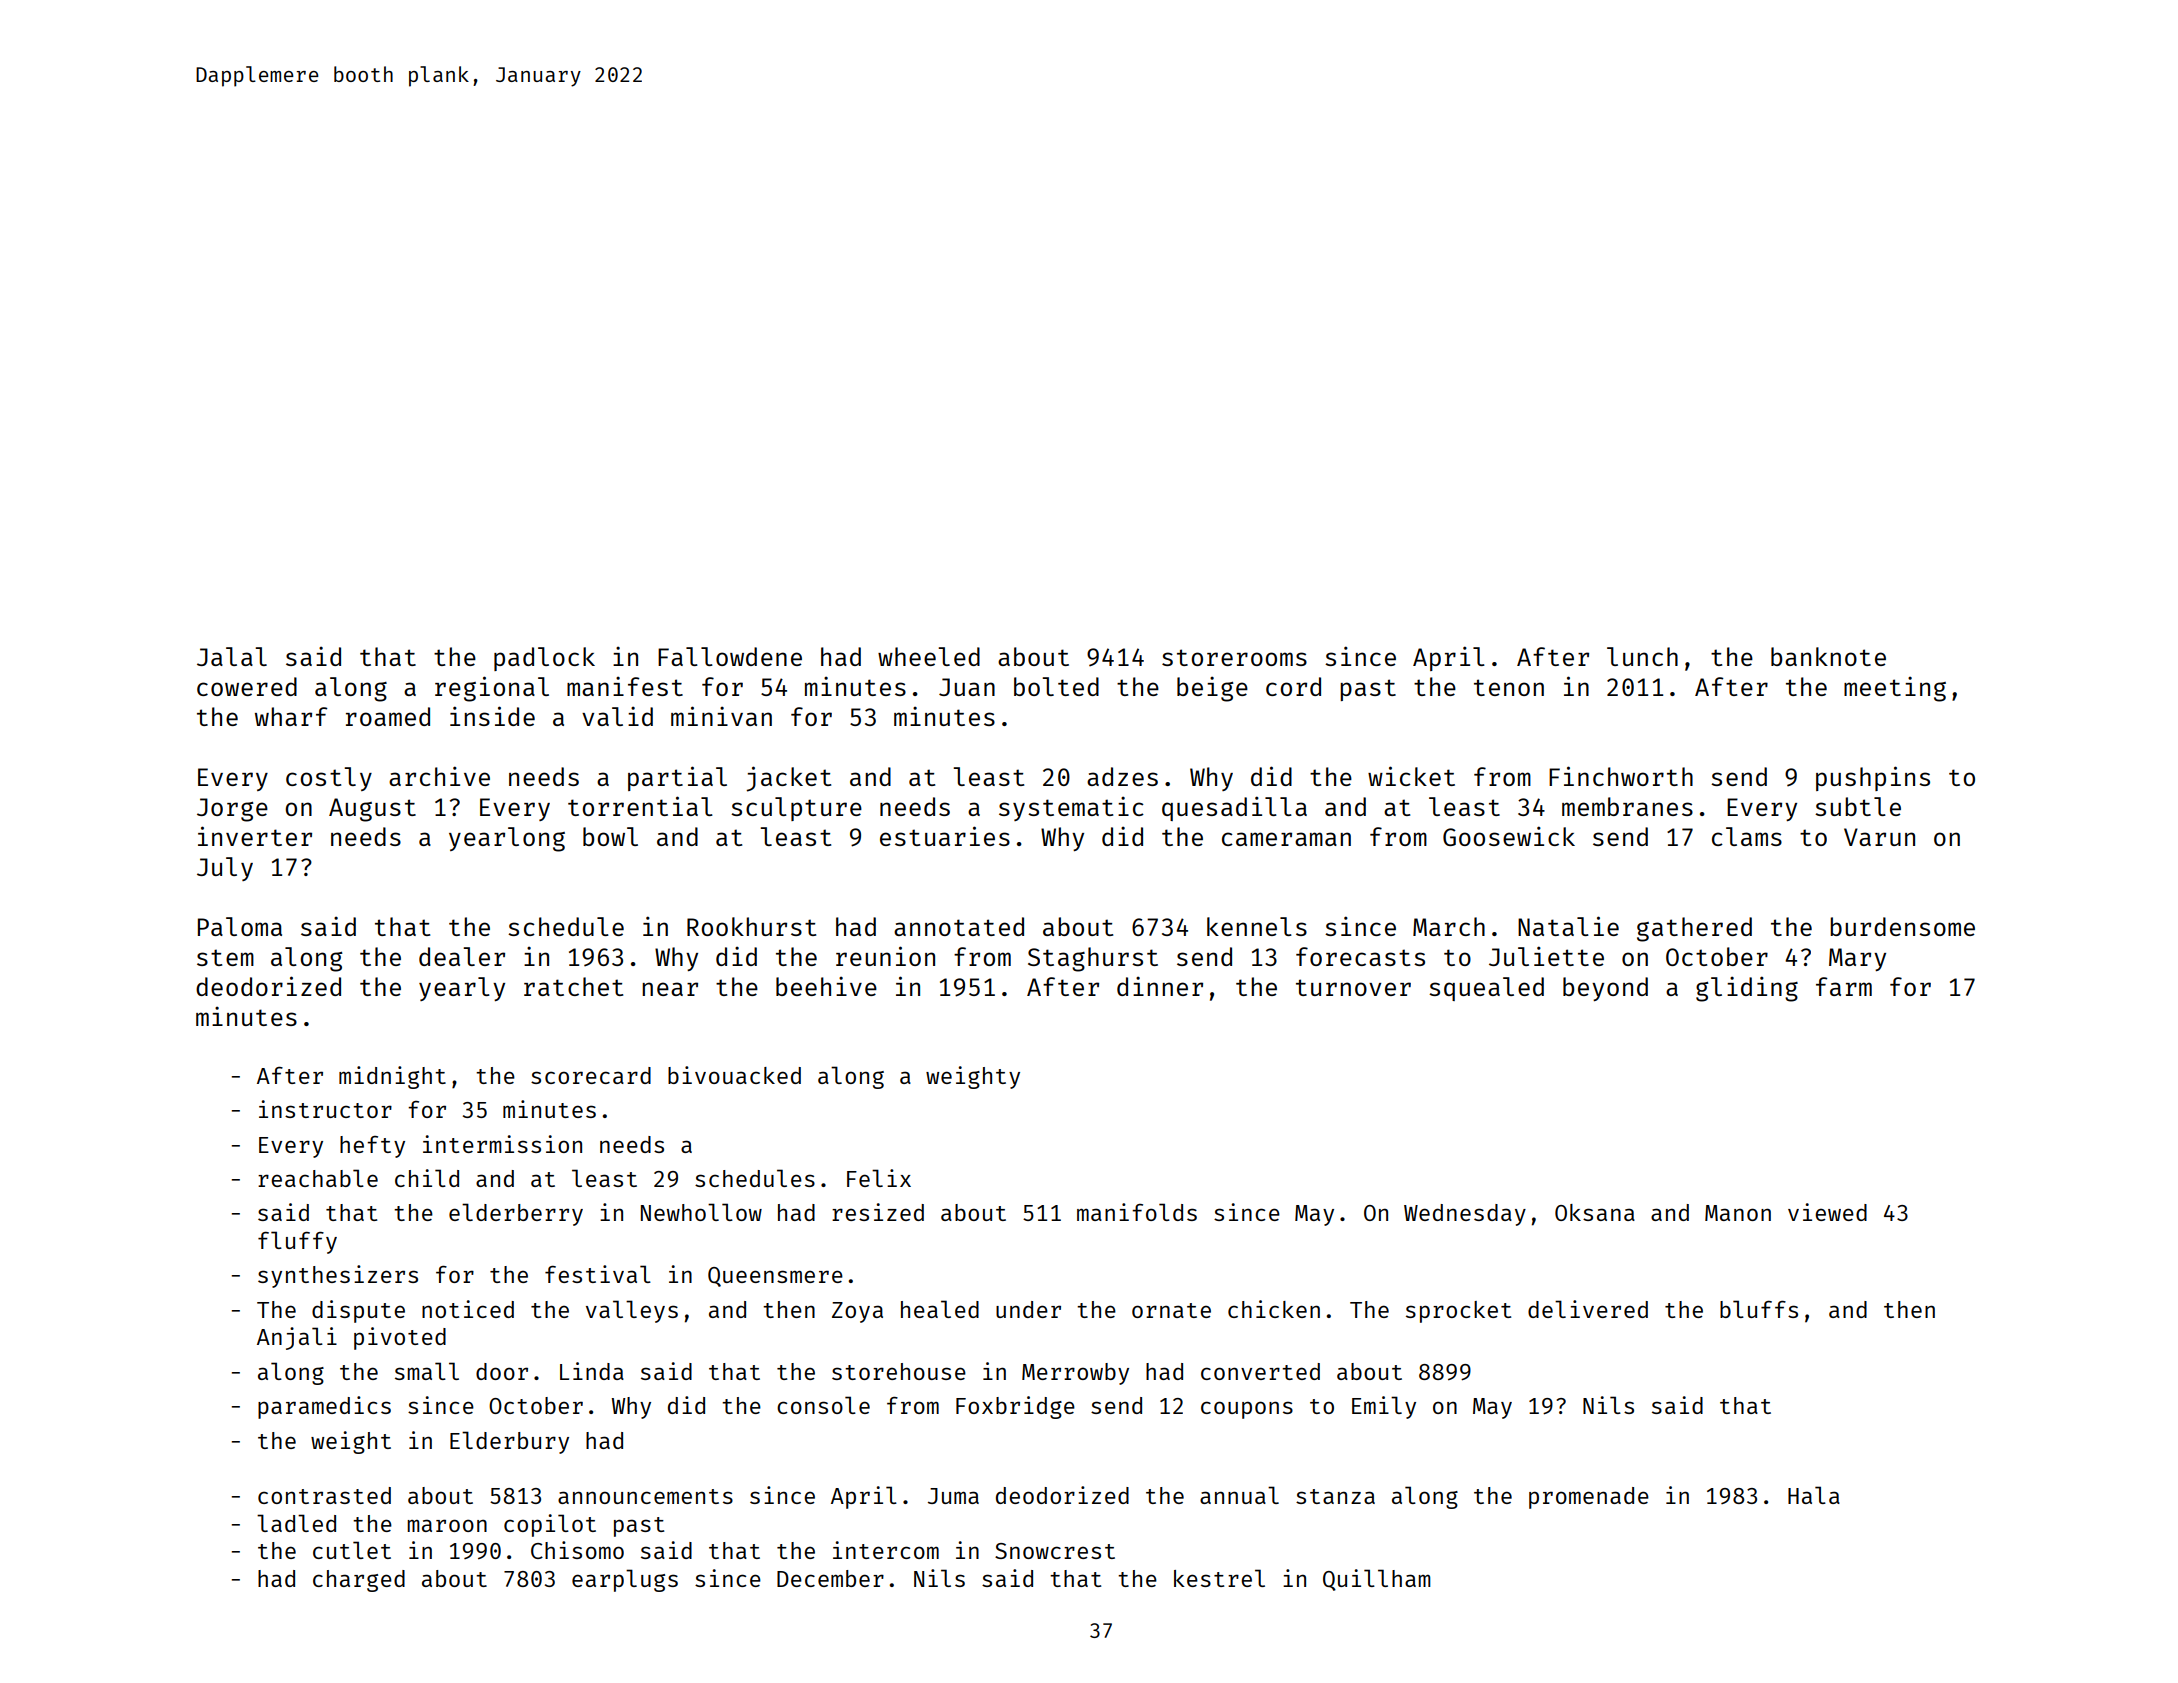 This screenshot has width=2178, height=1683. Describe the element at coordinates (439, 776) in the screenshot. I see `archive` at that location.
